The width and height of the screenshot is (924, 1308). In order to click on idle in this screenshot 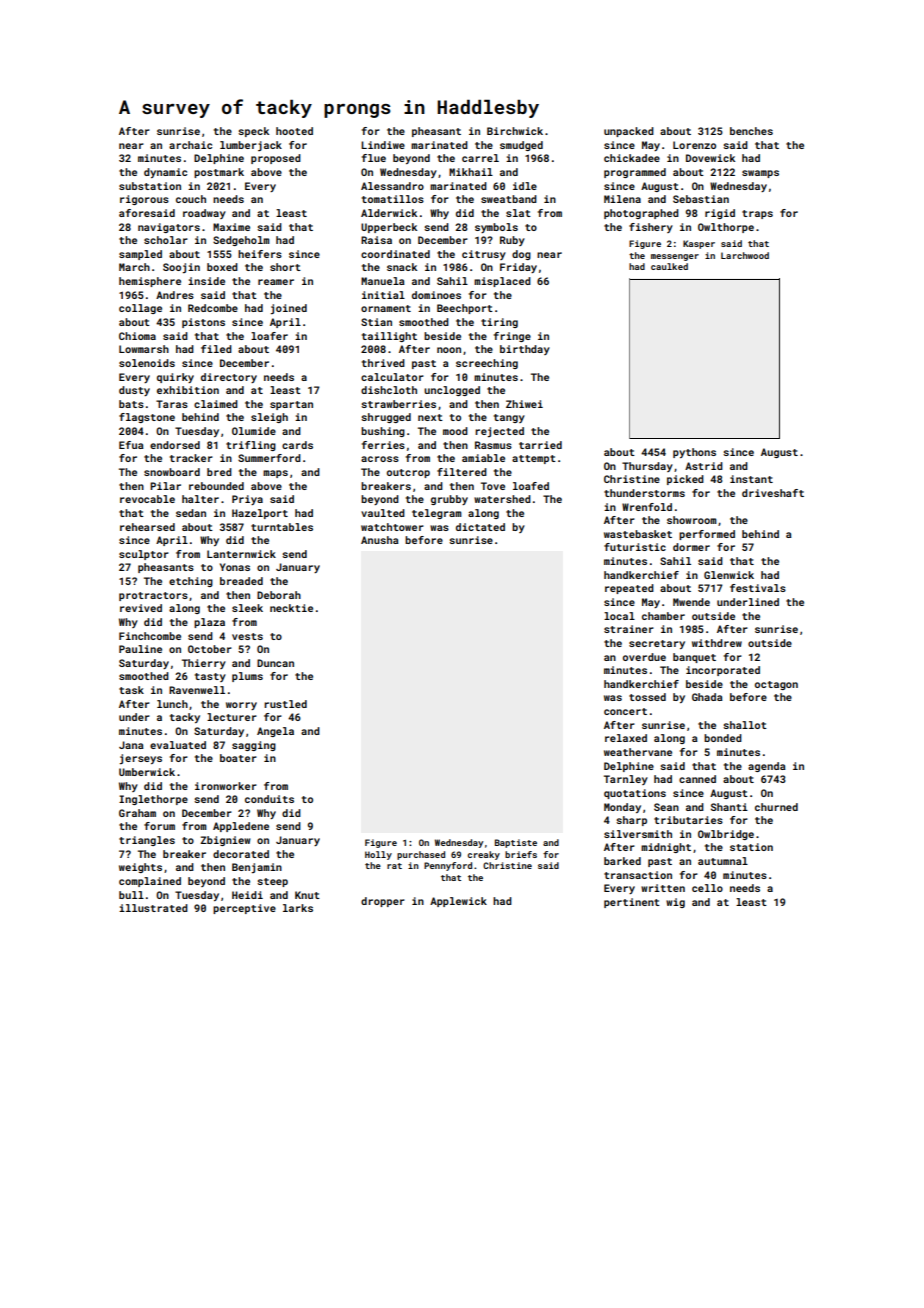, I will do `click(525, 186)`.
